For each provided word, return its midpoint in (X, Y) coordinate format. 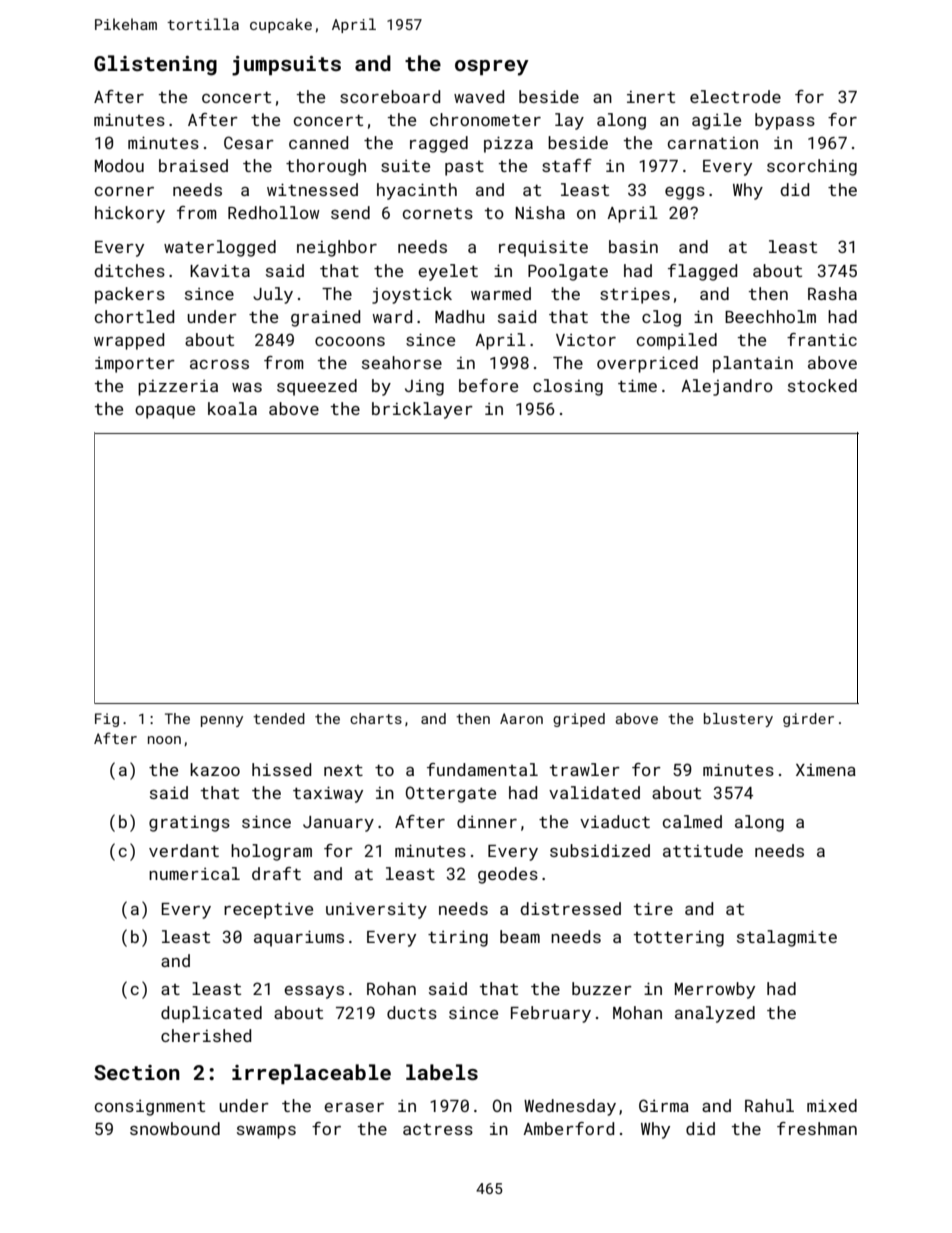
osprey (492, 68)
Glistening (155, 65)
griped (579, 720)
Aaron (521, 718)
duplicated (211, 1014)
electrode (735, 96)
